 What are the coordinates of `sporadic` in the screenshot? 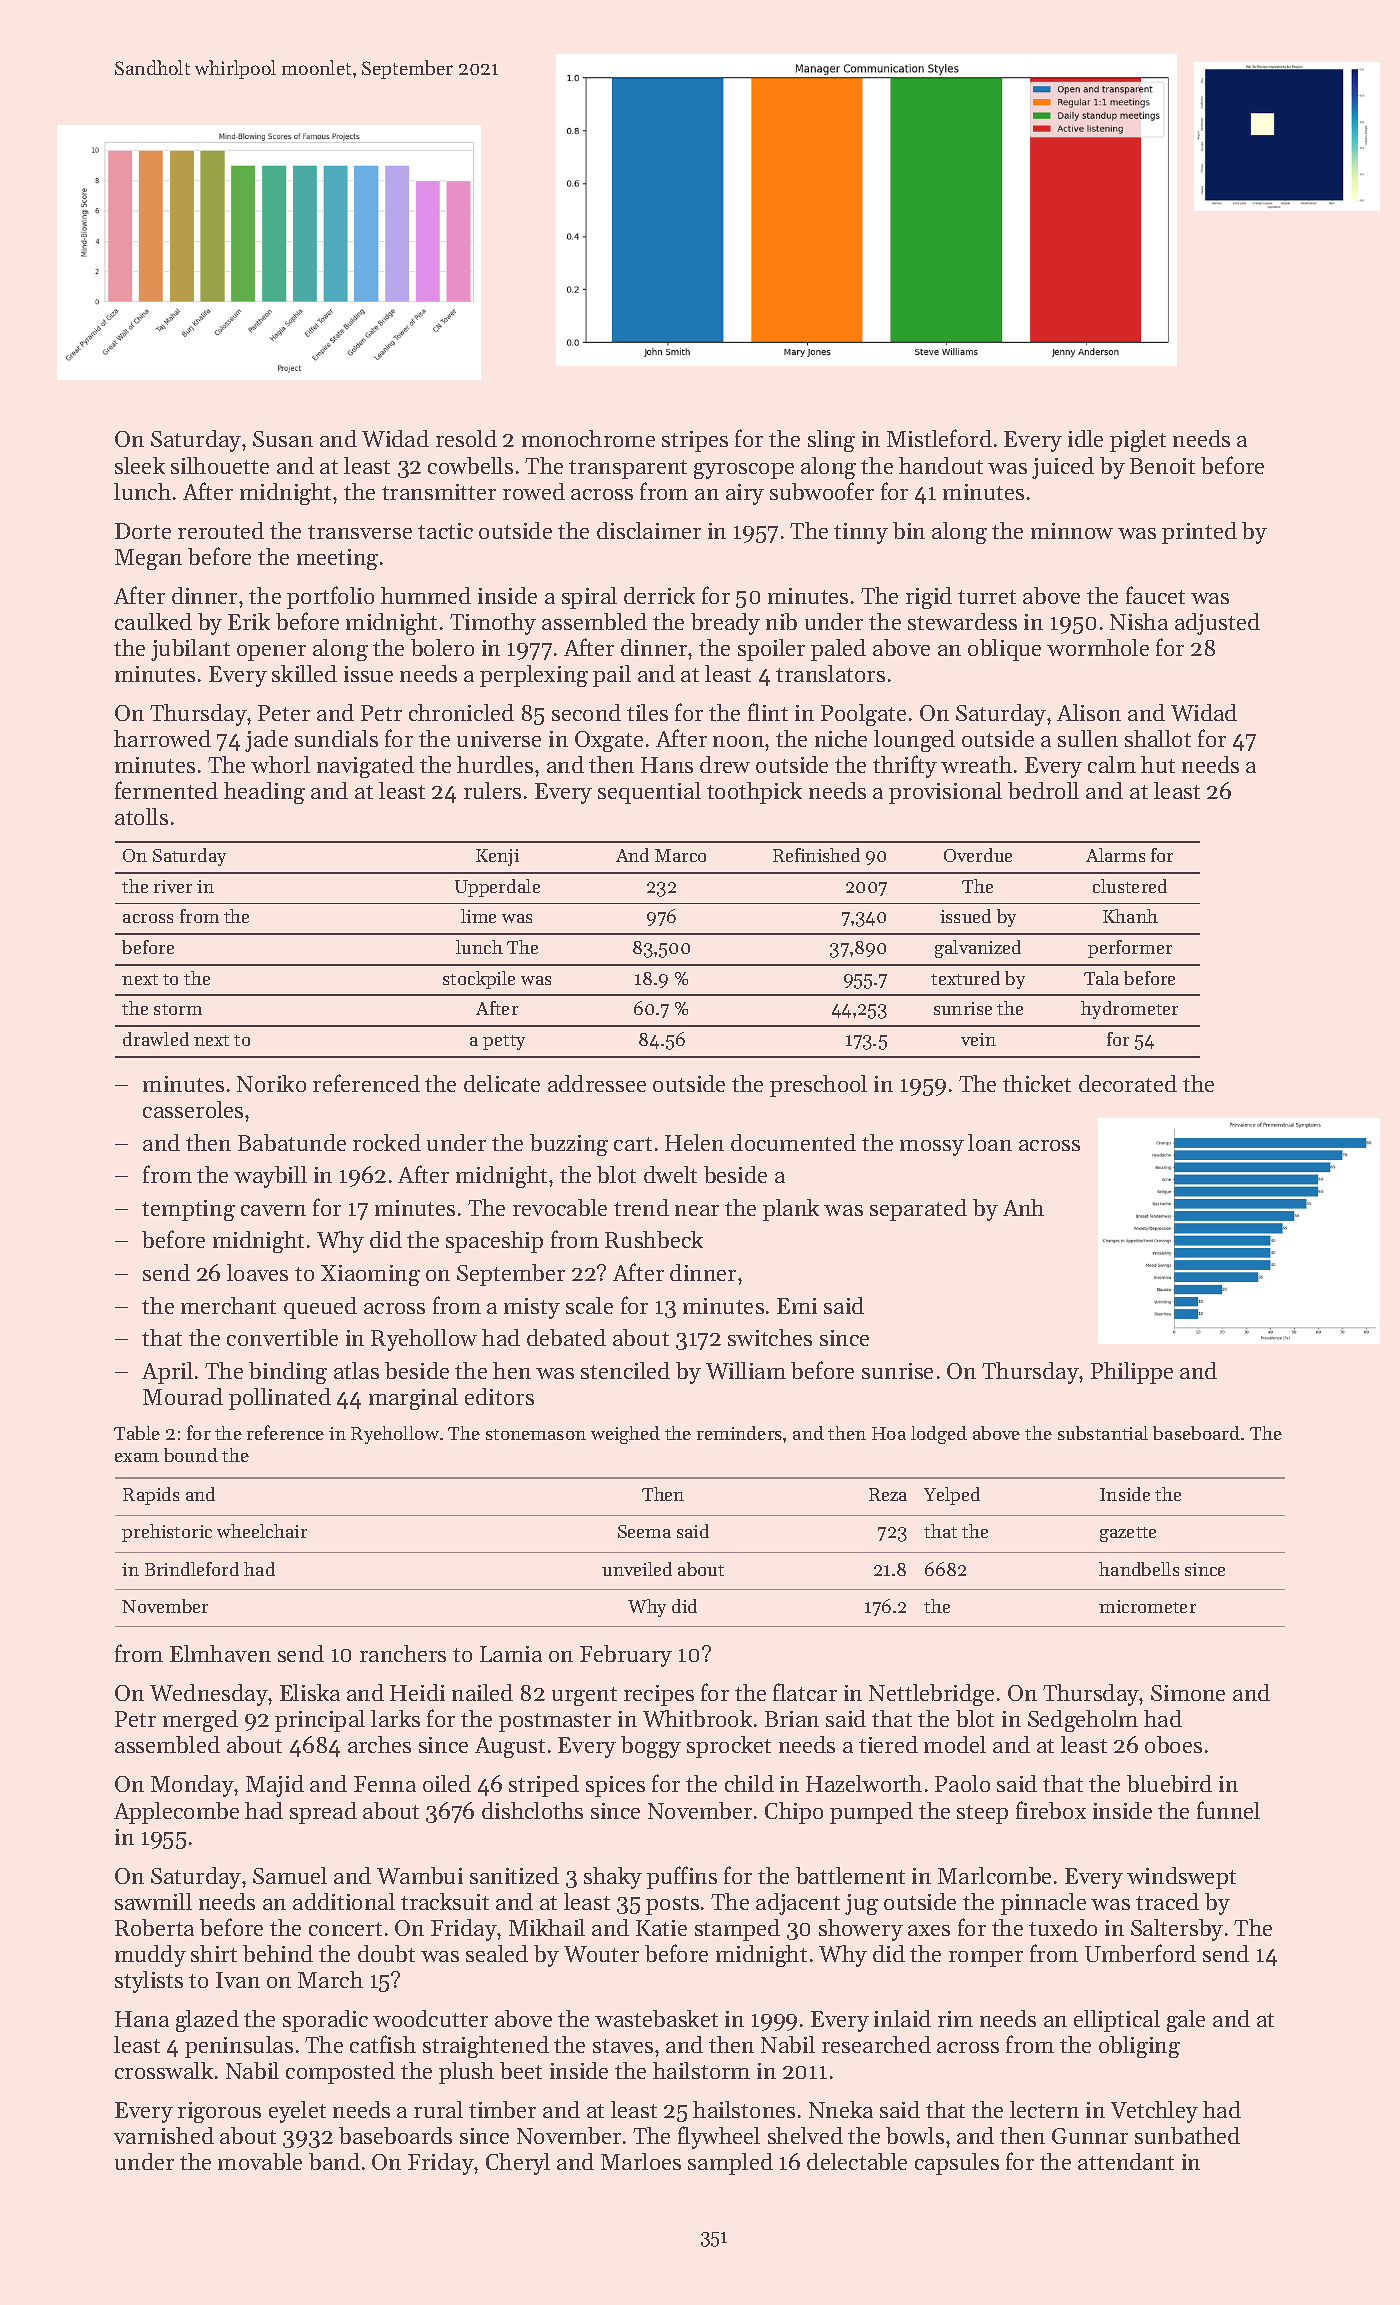 It's located at (325, 2021).
